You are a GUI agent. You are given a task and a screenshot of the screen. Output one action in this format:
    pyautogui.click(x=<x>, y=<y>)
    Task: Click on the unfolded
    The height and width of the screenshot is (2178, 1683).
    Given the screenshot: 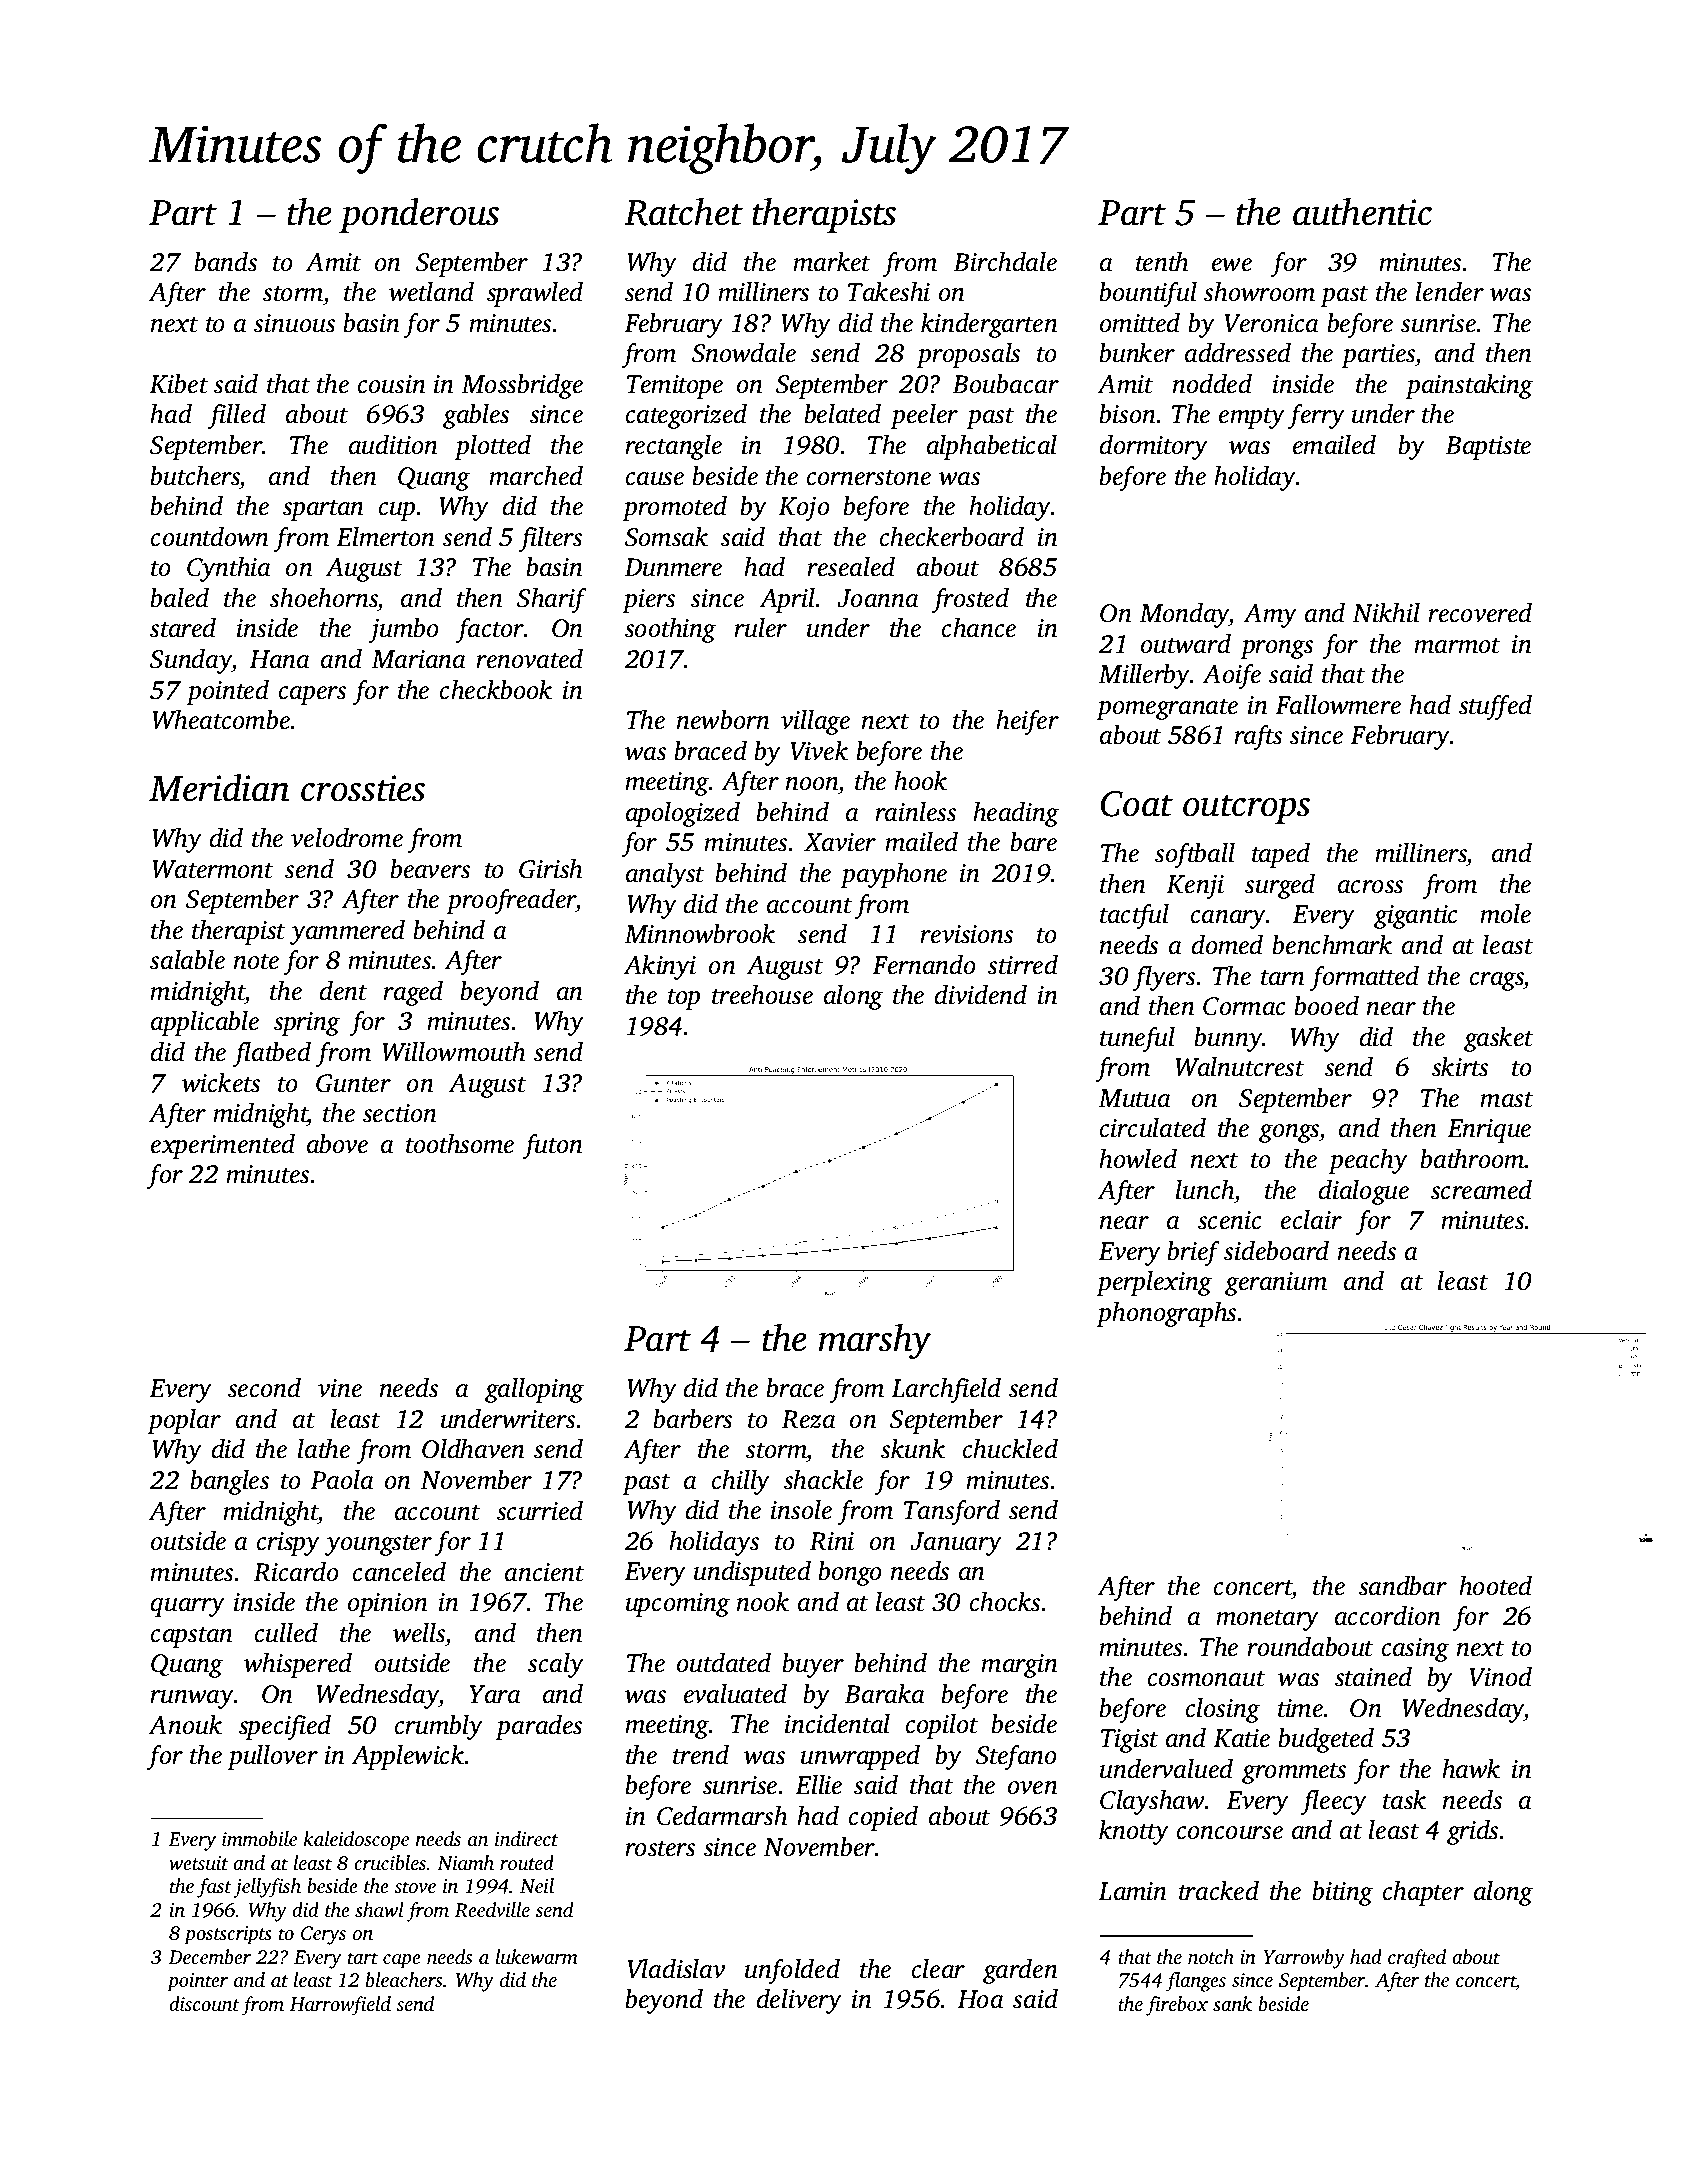 What is the action you would take?
    pyautogui.click(x=792, y=1971)
